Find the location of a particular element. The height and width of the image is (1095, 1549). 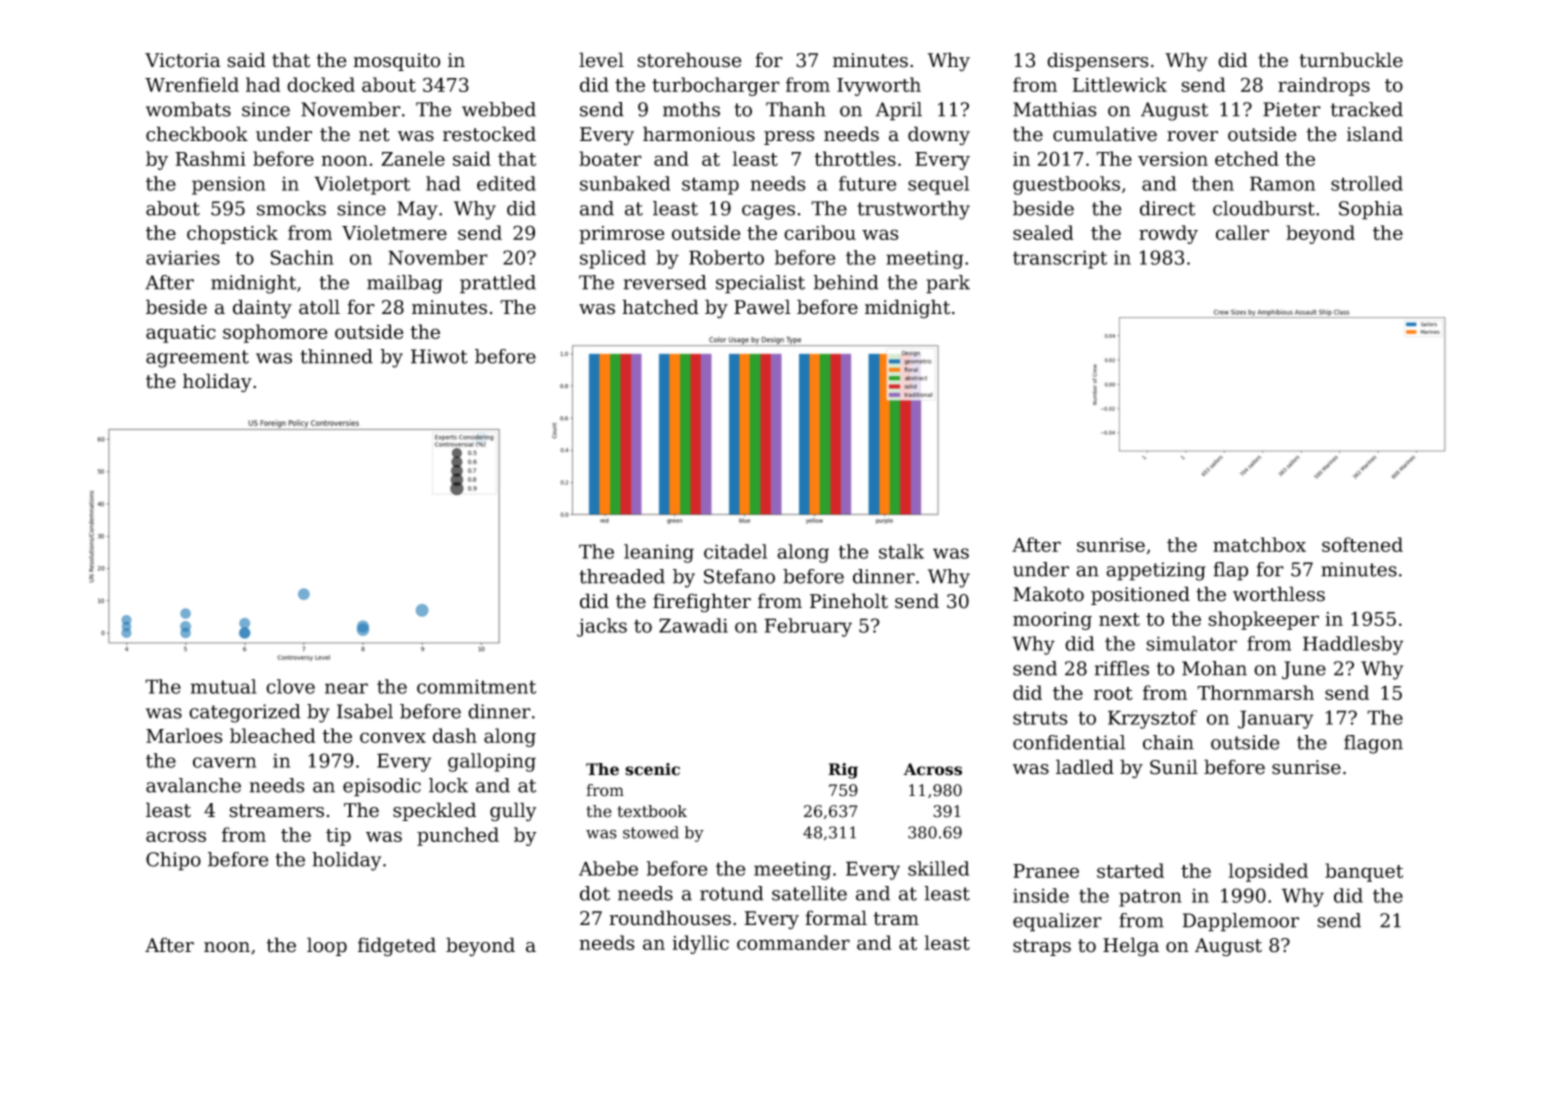

park is located at coordinates (948, 284).
